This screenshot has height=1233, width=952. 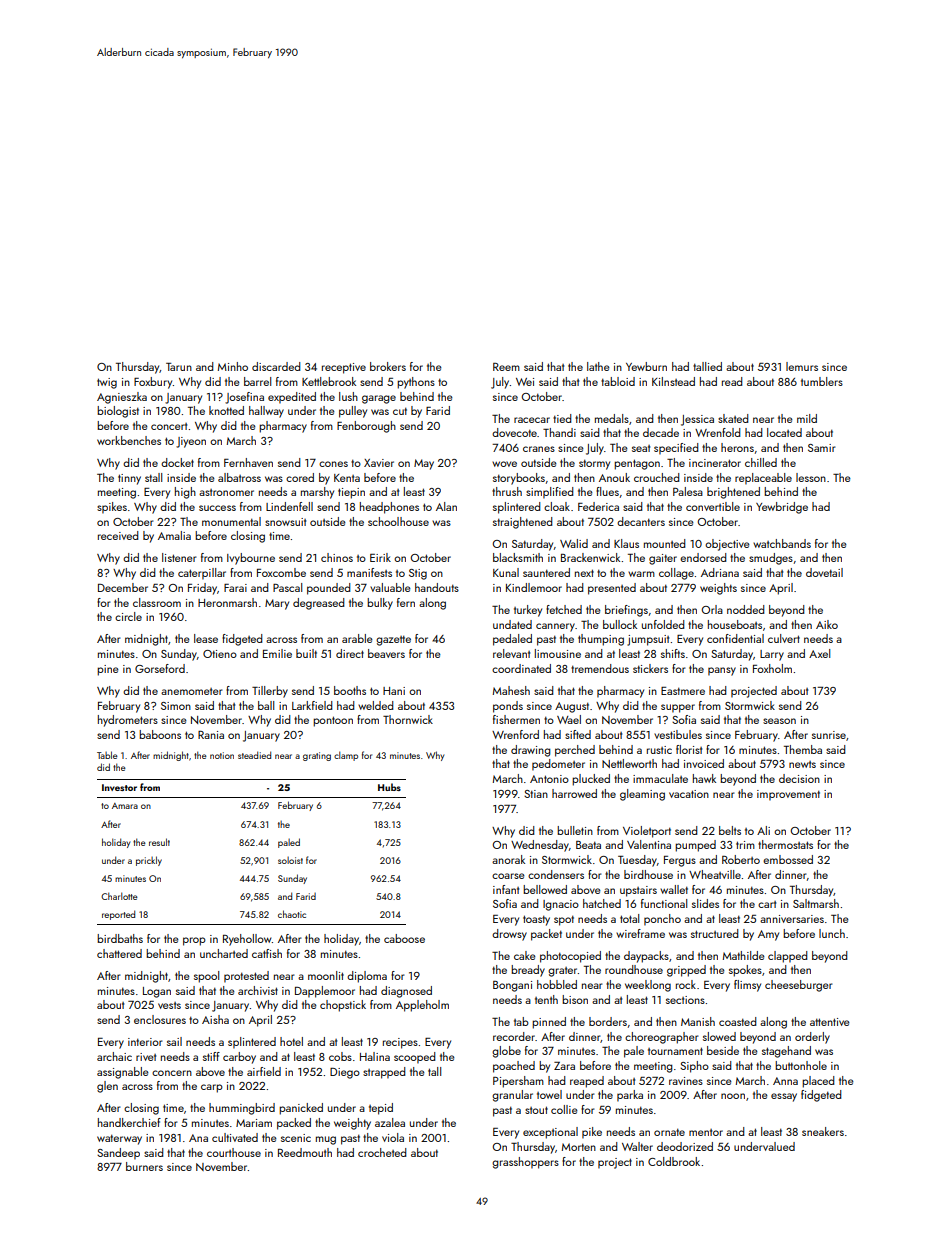 What do you see at coordinates (562, 418) in the screenshot?
I see `tied` at bounding box center [562, 418].
